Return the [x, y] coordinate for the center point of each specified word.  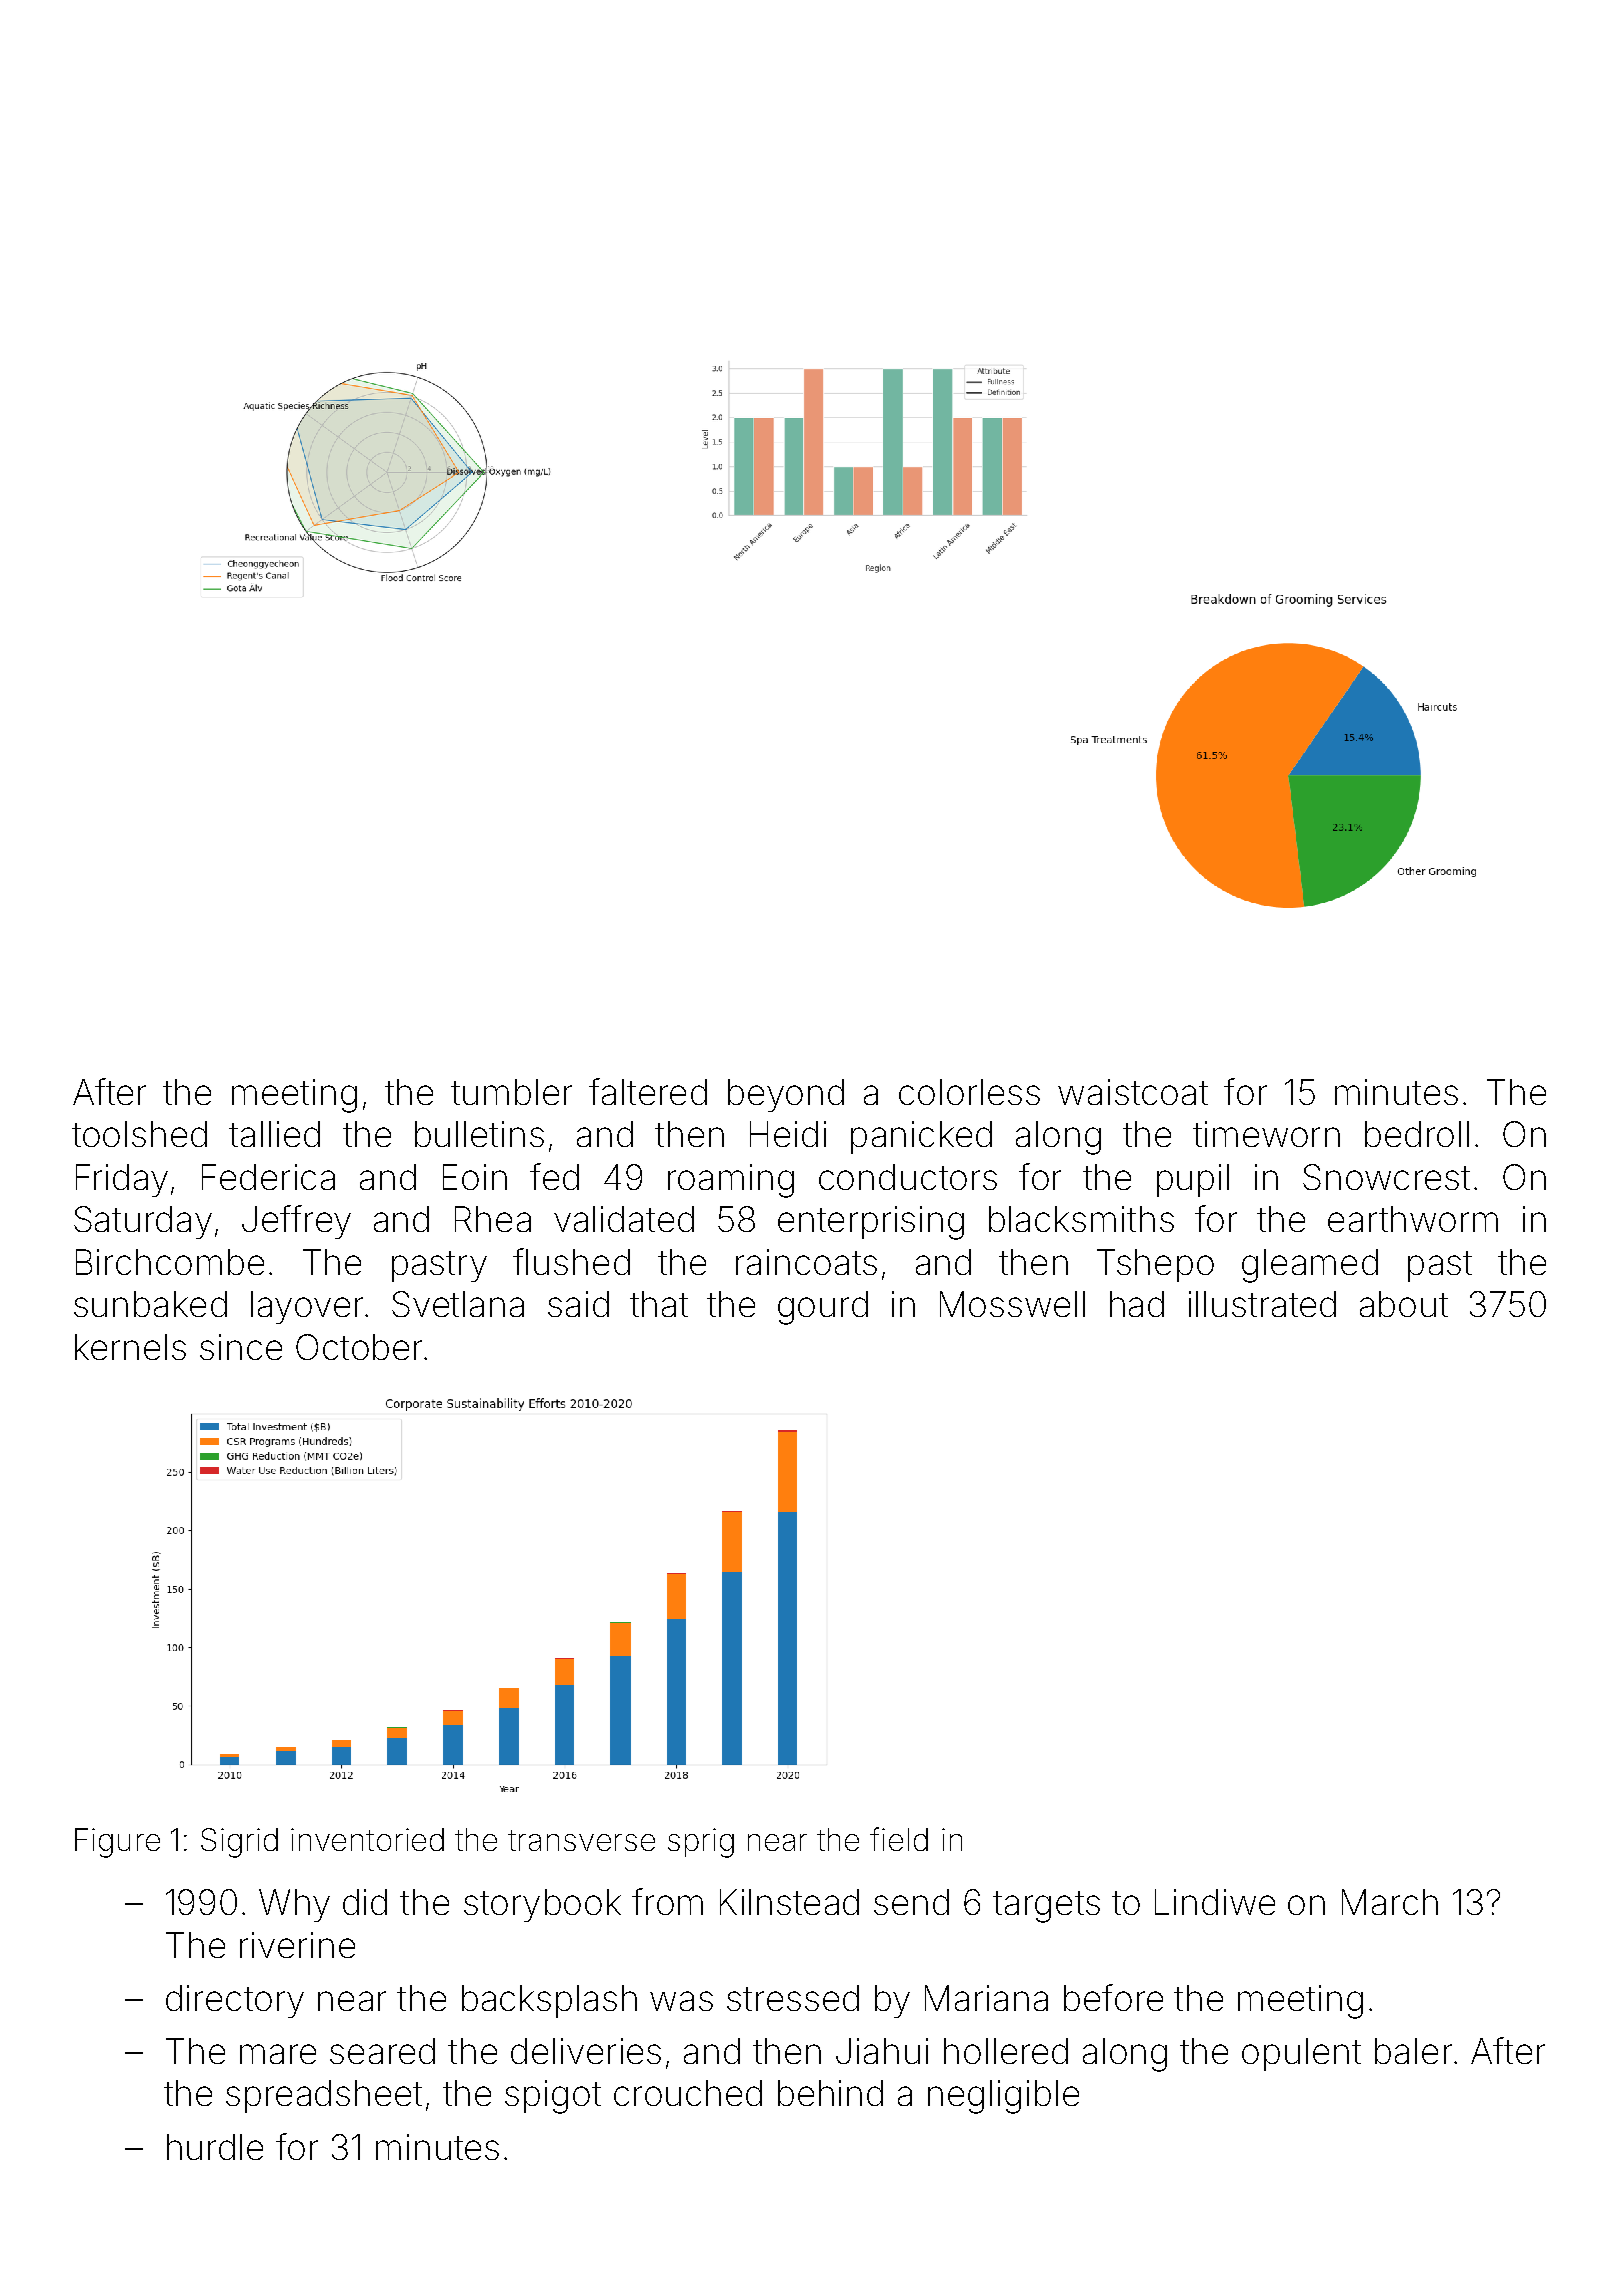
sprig [701, 1843]
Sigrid [239, 1843]
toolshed [139, 1134]
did [365, 1902]
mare [278, 2054]
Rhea [493, 1219]
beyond [786, 1095]
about [1404, 1304]
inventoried [367, 1839]
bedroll [1417, 1134]
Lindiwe [1215, 1902]
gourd [823, 1308]
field [899, 1839]
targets [1046, 1907]
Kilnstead [789, 1902]
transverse [581, 1840]
